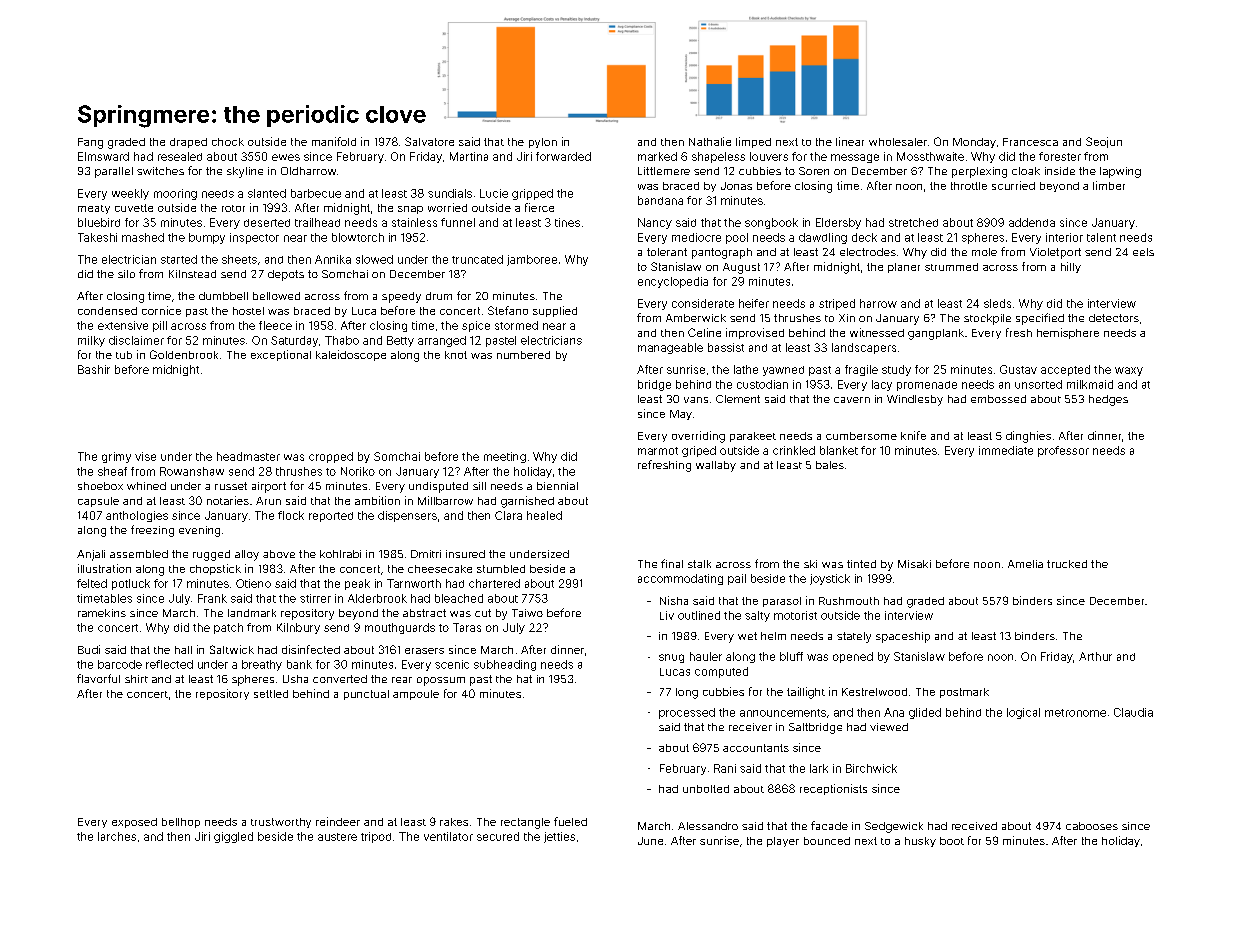  Describe the element at coordinates (334, 141) in the page. I see `manifold` at that location.
